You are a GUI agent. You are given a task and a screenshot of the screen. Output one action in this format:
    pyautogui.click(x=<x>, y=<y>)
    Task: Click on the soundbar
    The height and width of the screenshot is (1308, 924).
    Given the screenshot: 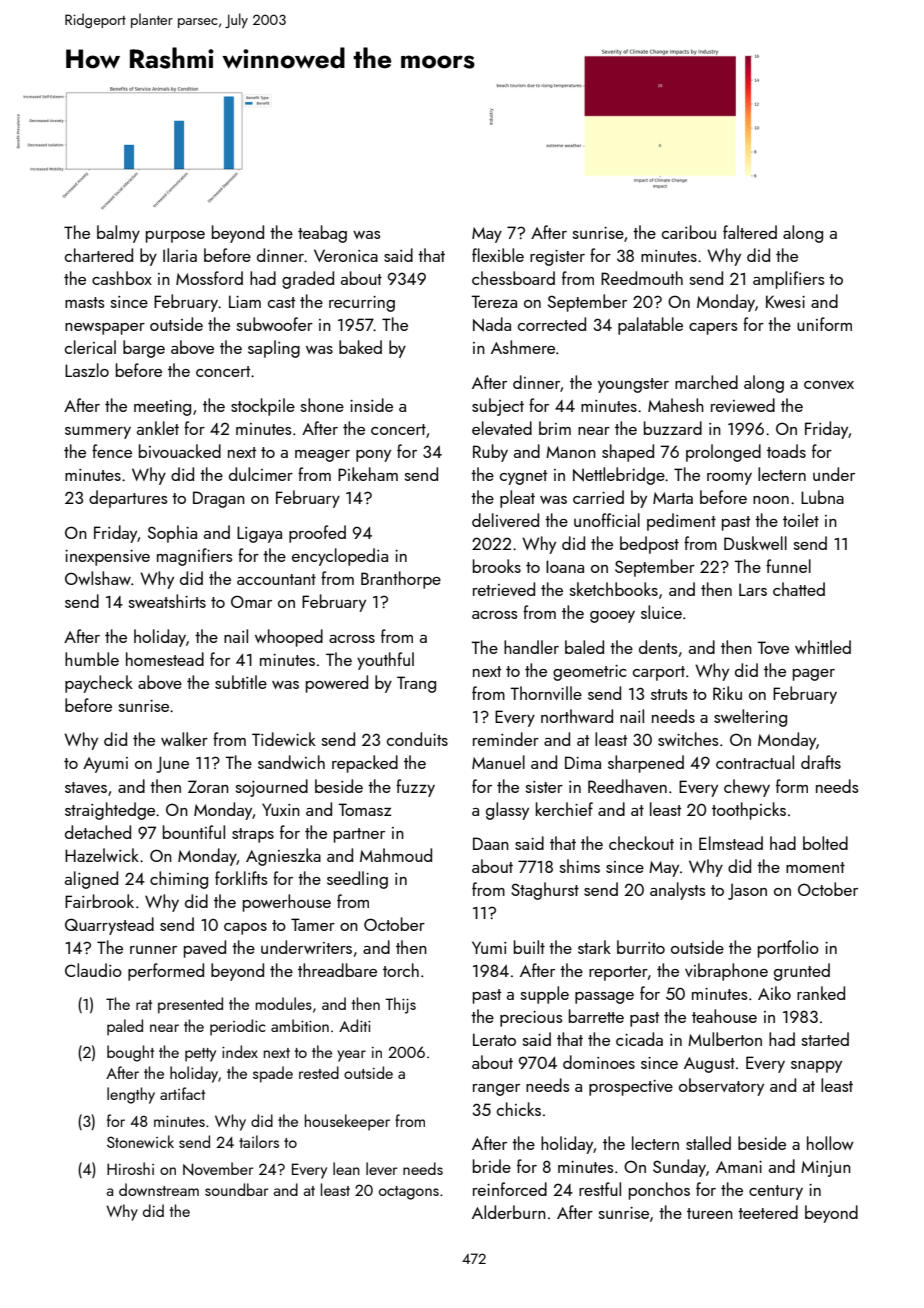 What is the action you would take?
    pyautogui.click(x=236, y=1189)
